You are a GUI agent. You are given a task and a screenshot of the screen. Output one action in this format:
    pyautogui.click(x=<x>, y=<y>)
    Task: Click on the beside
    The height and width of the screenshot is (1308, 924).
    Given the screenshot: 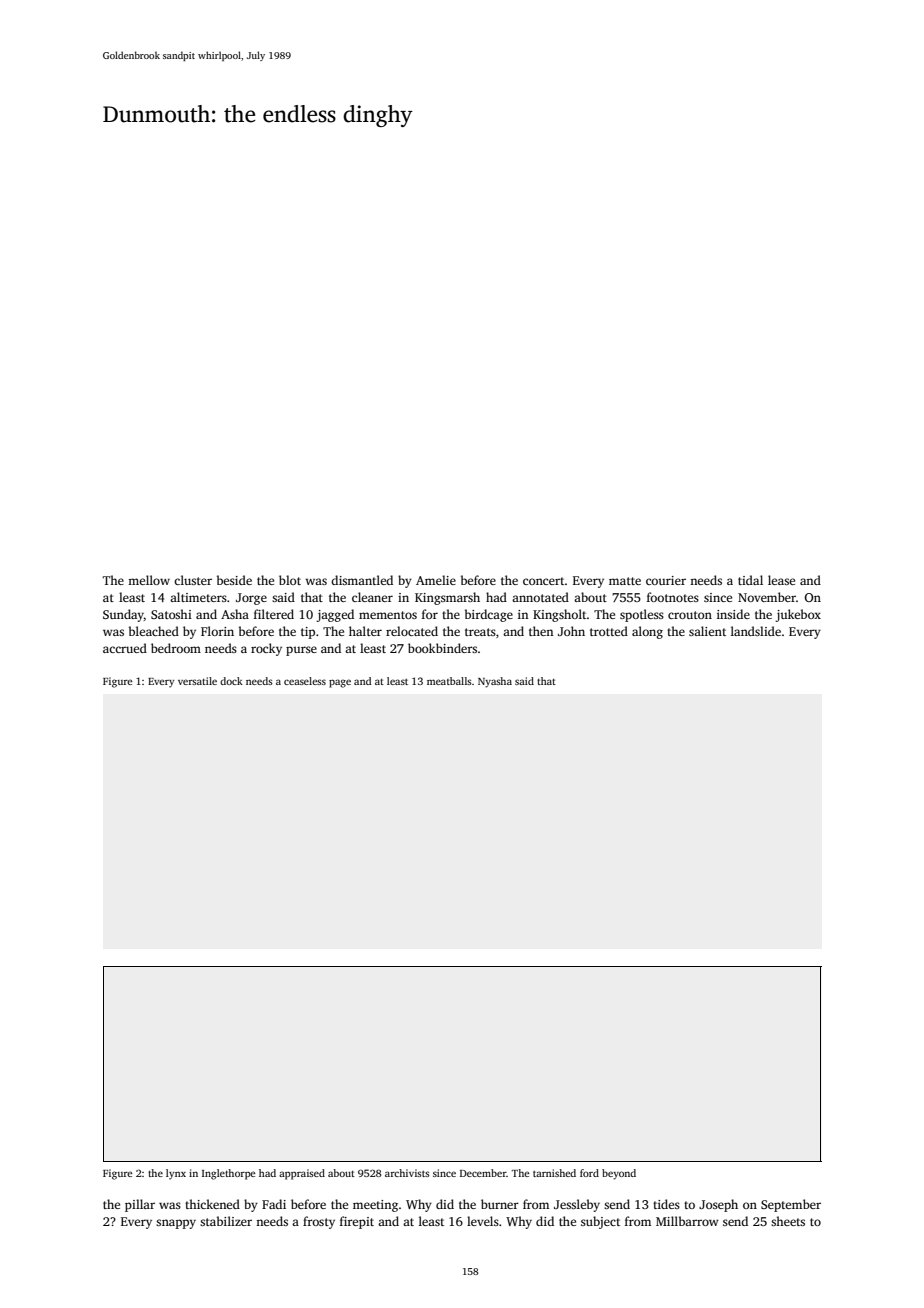 What is the action you would take?
    pyautogui.click(x=234, y=580)
